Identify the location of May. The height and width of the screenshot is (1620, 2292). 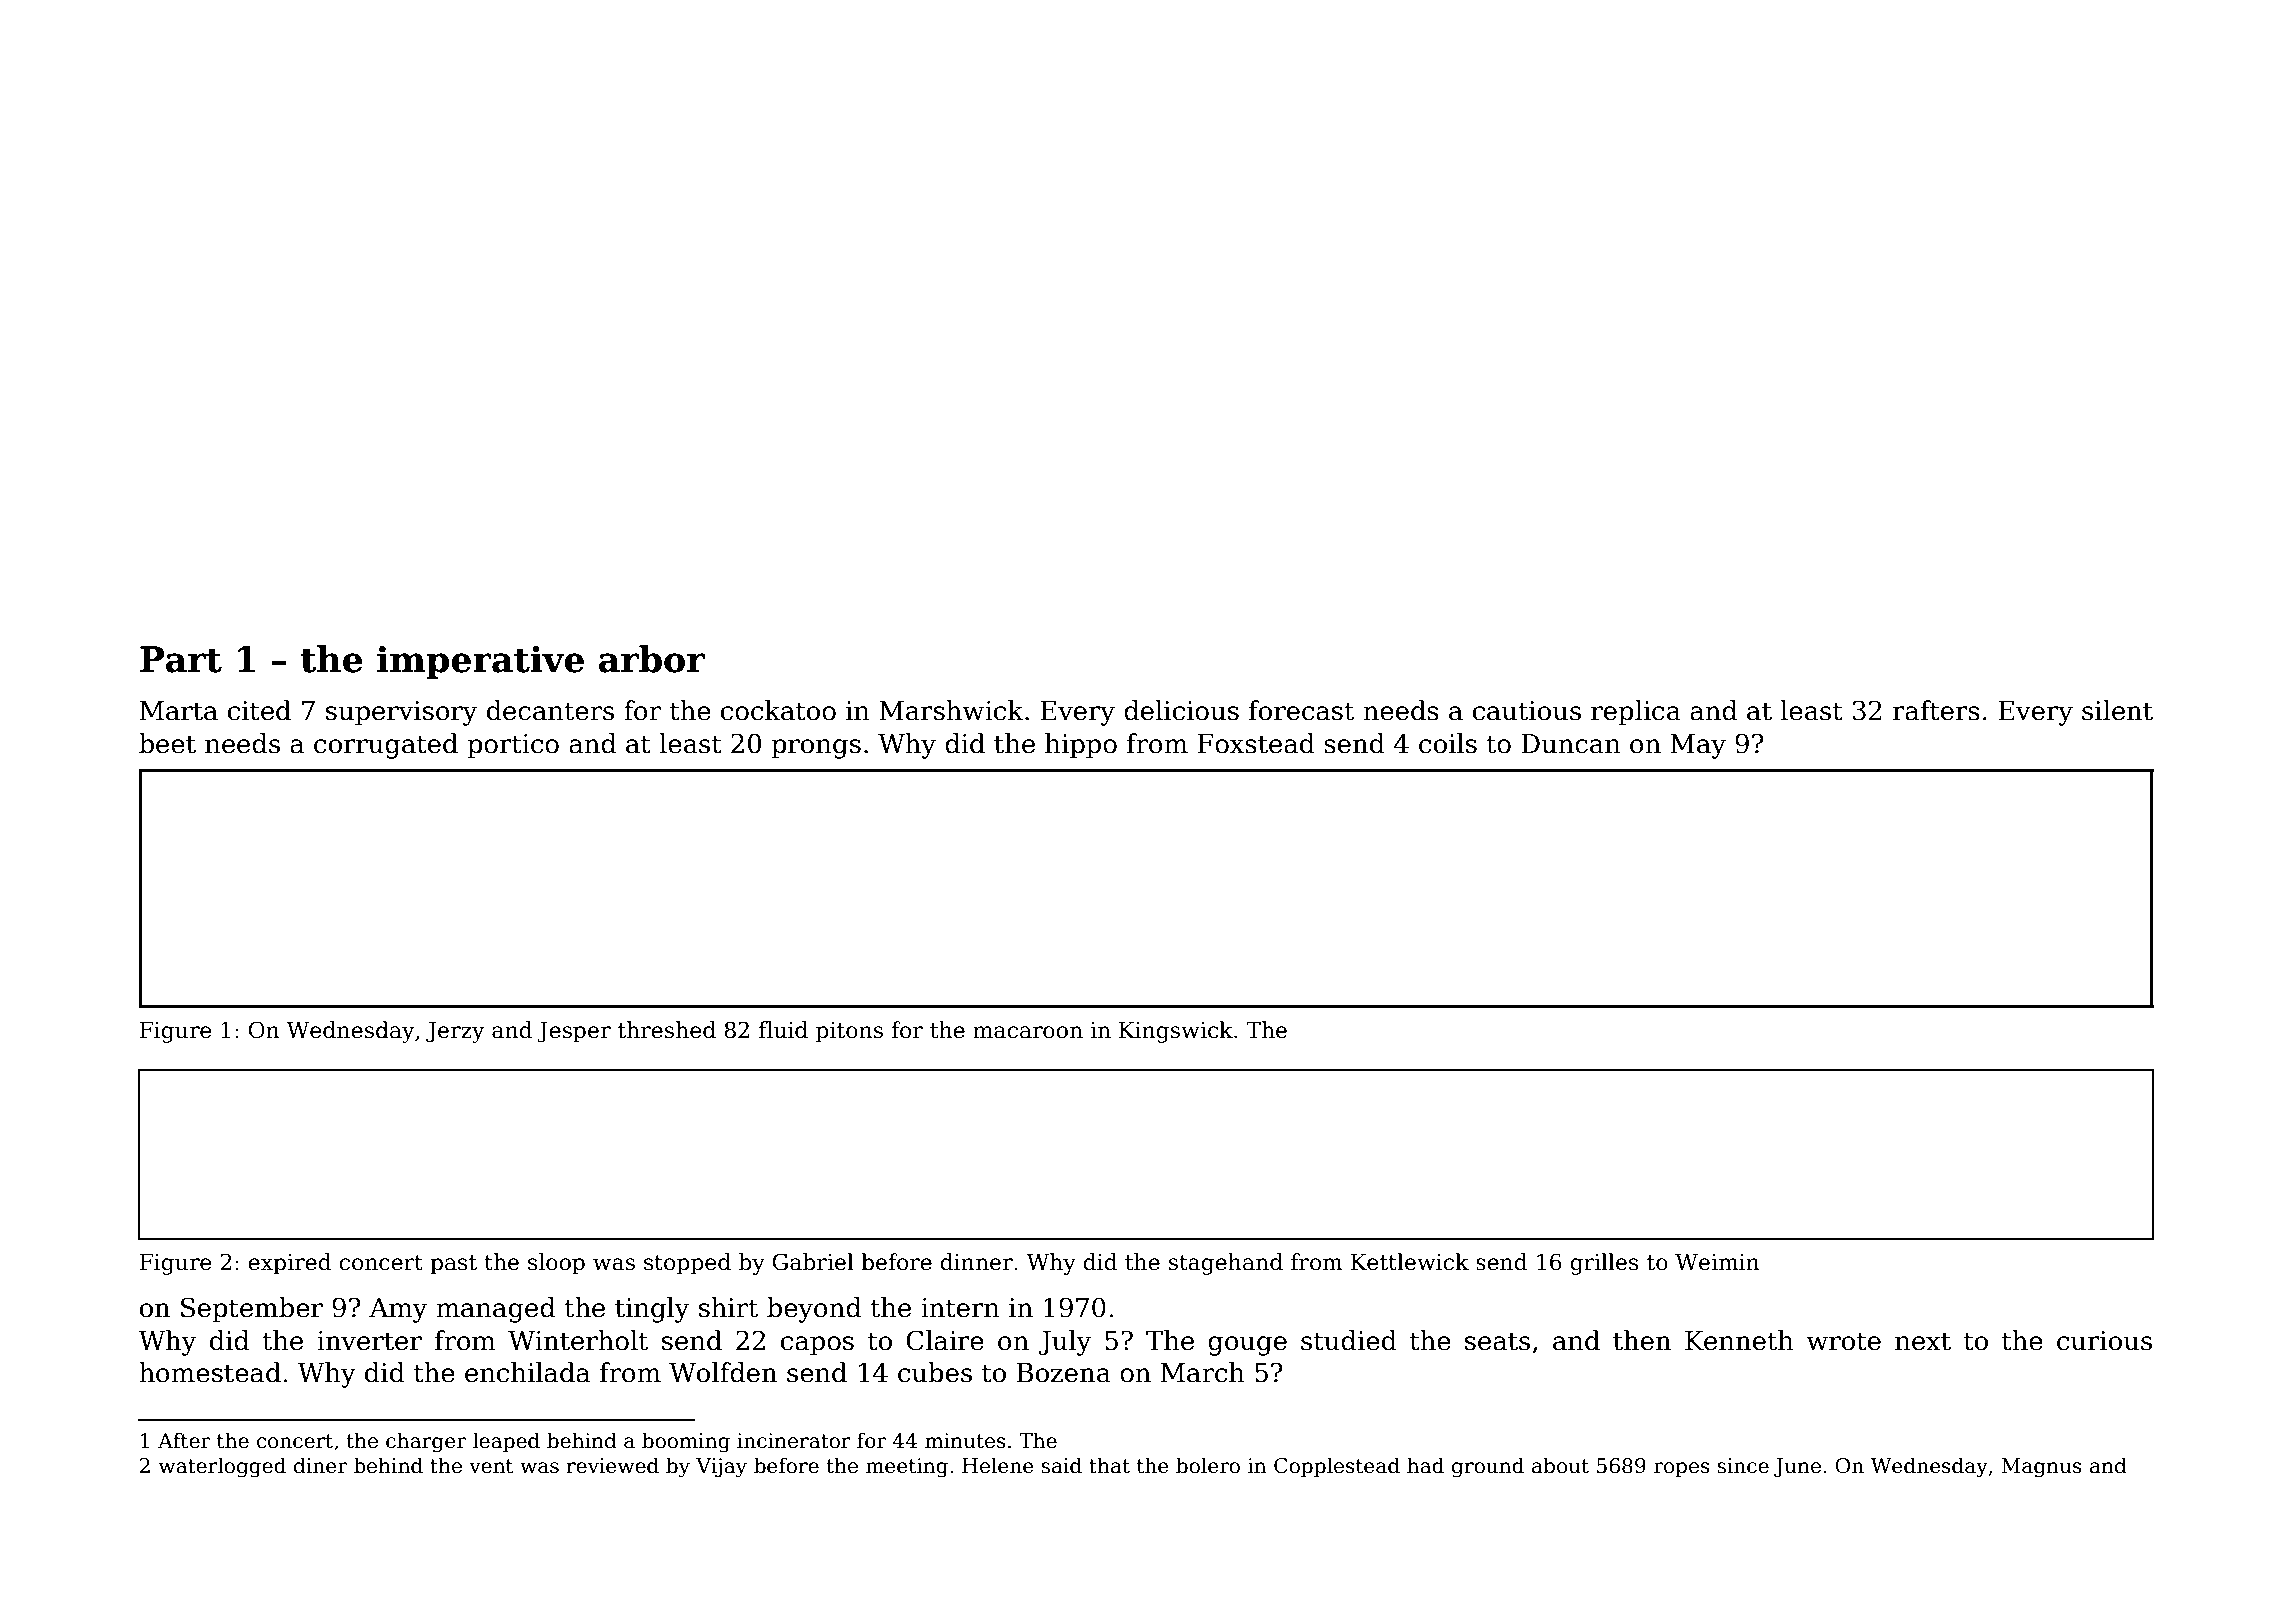
(1698, 746).
